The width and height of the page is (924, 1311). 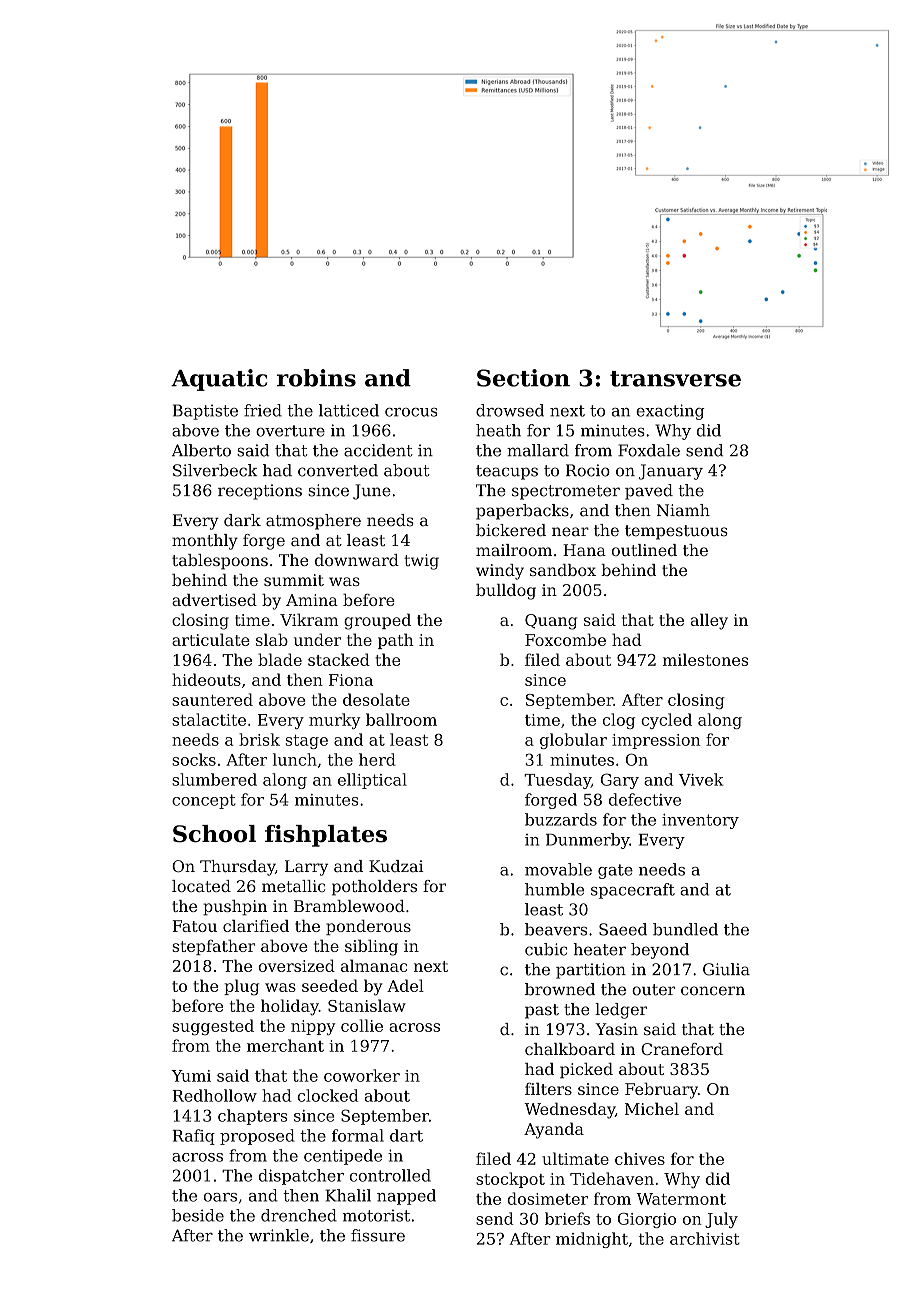 I want to click on crocus, so click(x=411, y=412).
